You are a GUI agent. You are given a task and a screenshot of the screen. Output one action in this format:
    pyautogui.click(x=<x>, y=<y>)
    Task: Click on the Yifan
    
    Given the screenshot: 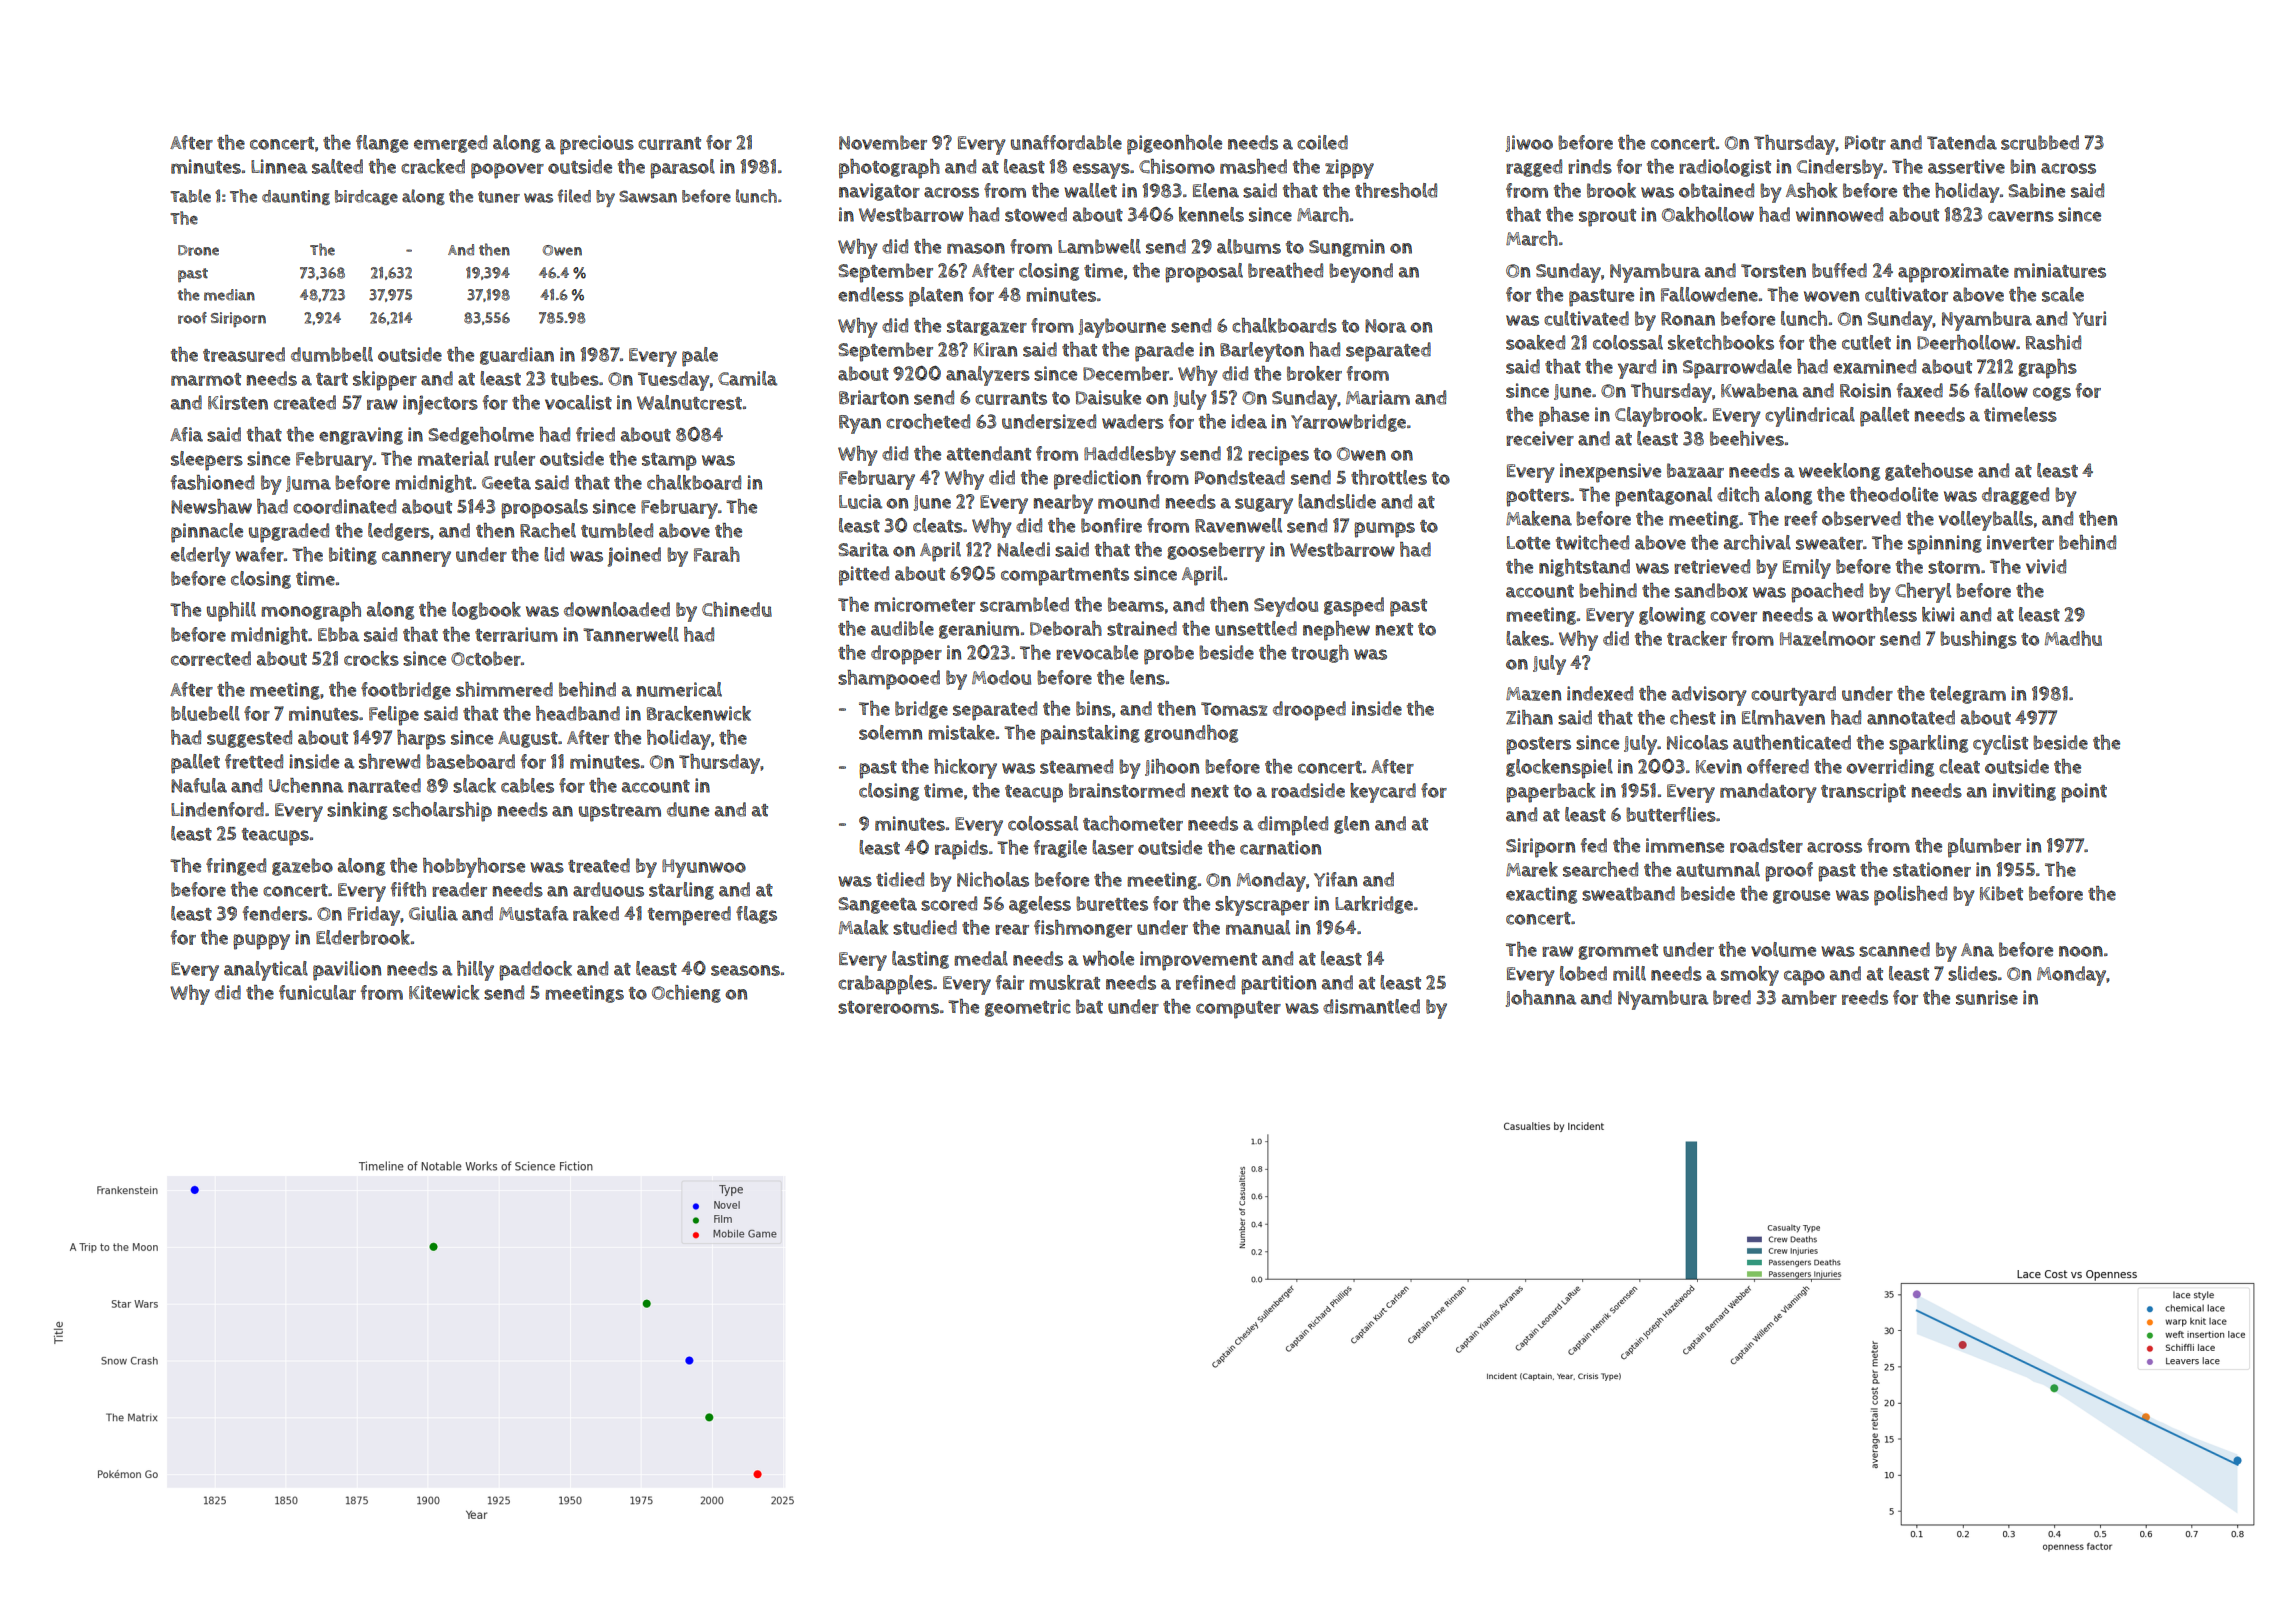 What is the action you would take?
    pyautogui.click(x=1335, y=879)
